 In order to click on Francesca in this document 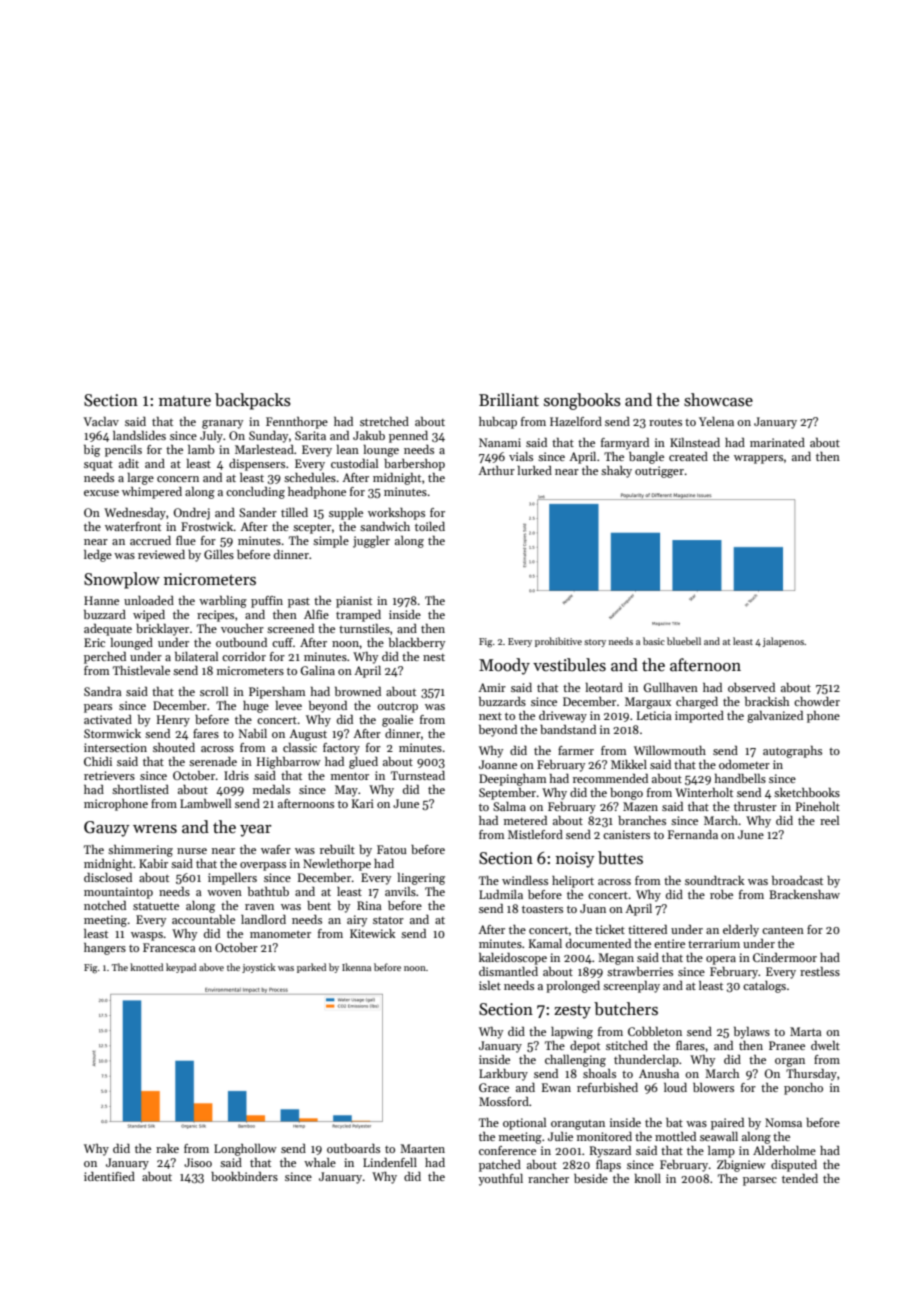, I will do `click(169, 947)`.
